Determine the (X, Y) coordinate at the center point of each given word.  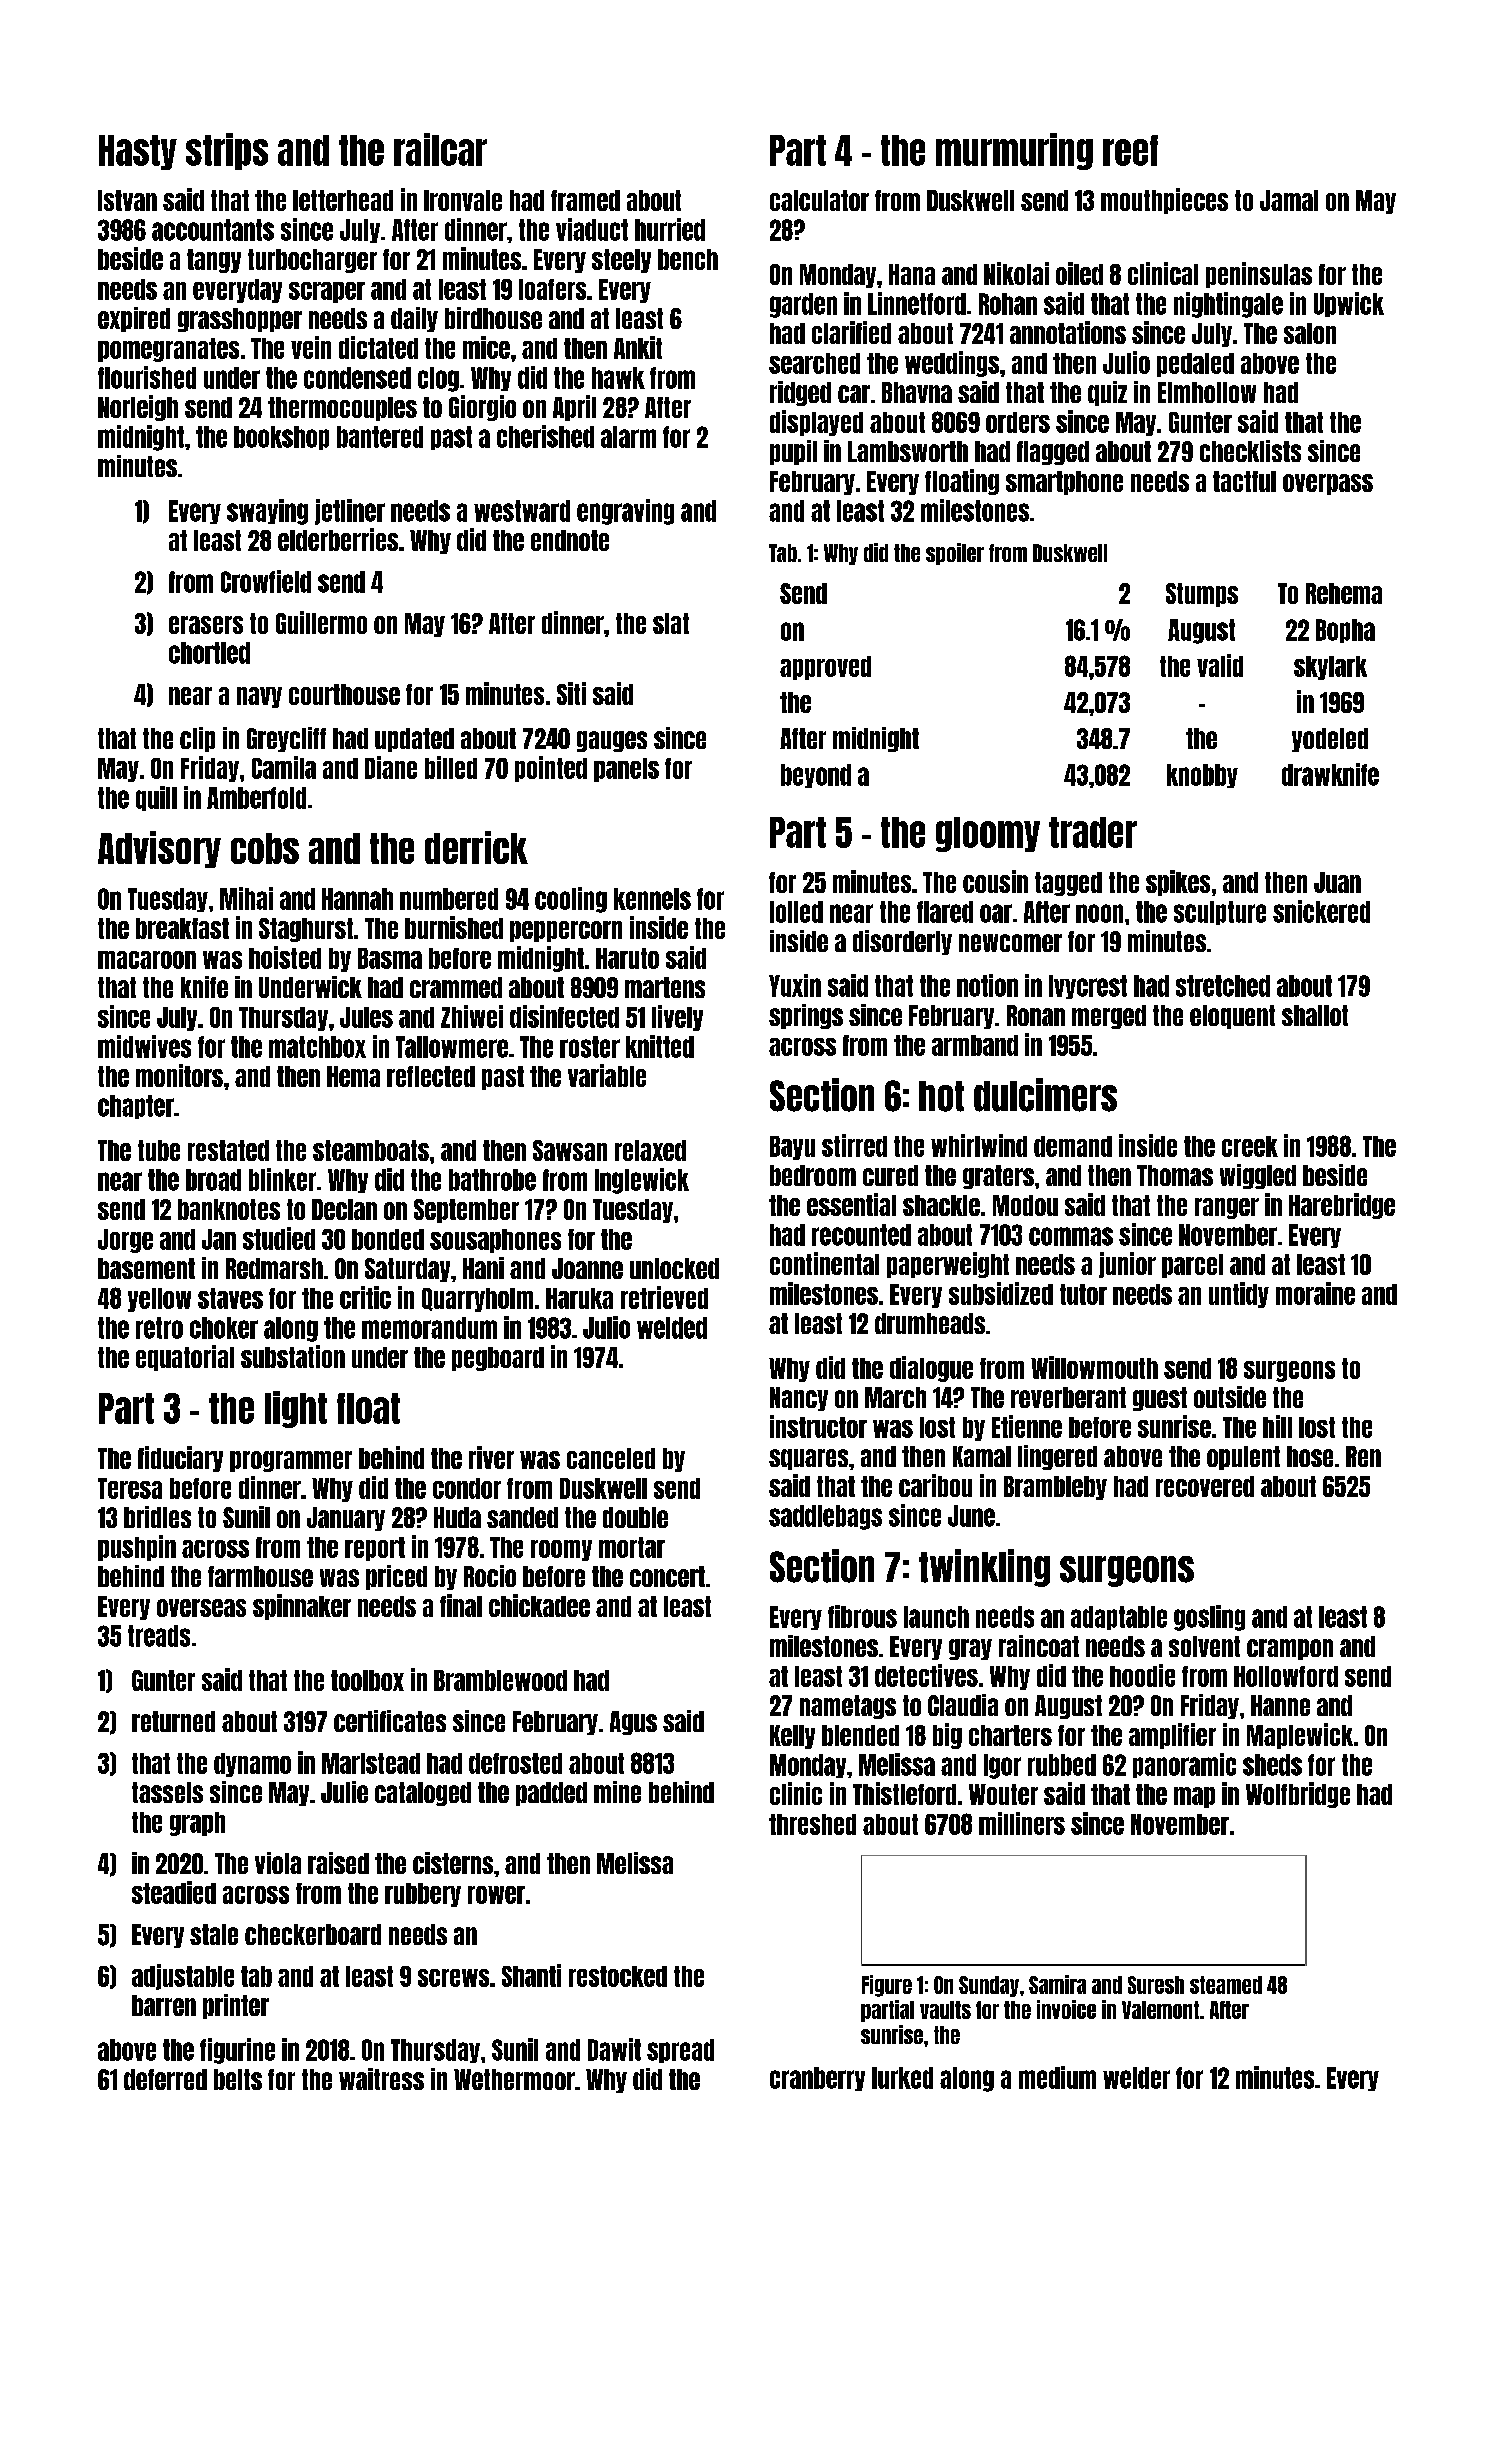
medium (1057, 2077)
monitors (179, 1075)
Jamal (1289, 200)
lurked (902, 2078)
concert (667, 1576)
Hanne (1280, 1705)
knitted (660, 1046)
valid (1220, 665)
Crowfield (266, 581)
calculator (819, 200)
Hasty (138, 152)
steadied (174, 1892)
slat (671, 623)
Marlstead (371, 1763)
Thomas (1175, 1175)
